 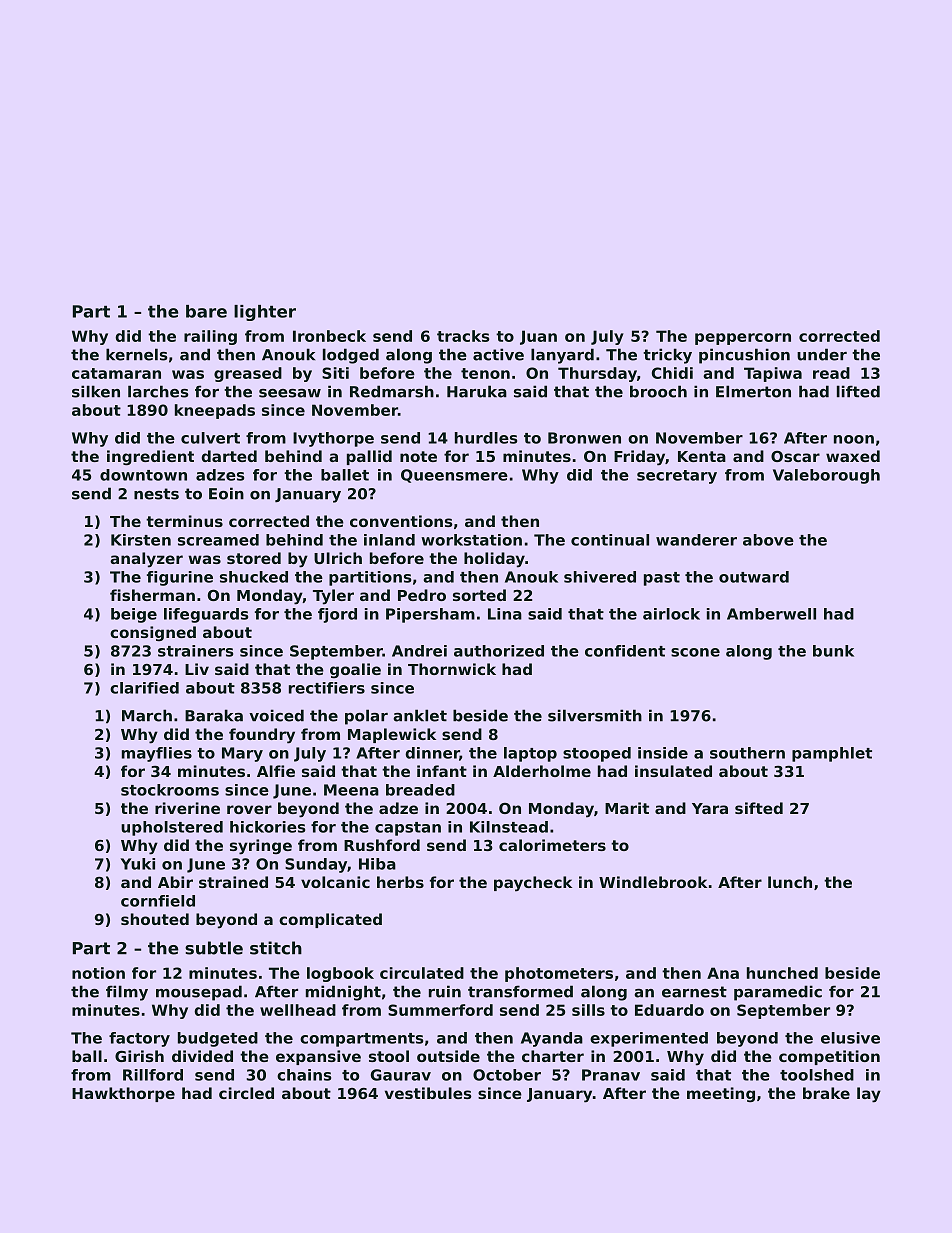 What do you see at coordinates (428, 1093) in the image?
I see `vestibules` at bounding box center [428, 1093].
